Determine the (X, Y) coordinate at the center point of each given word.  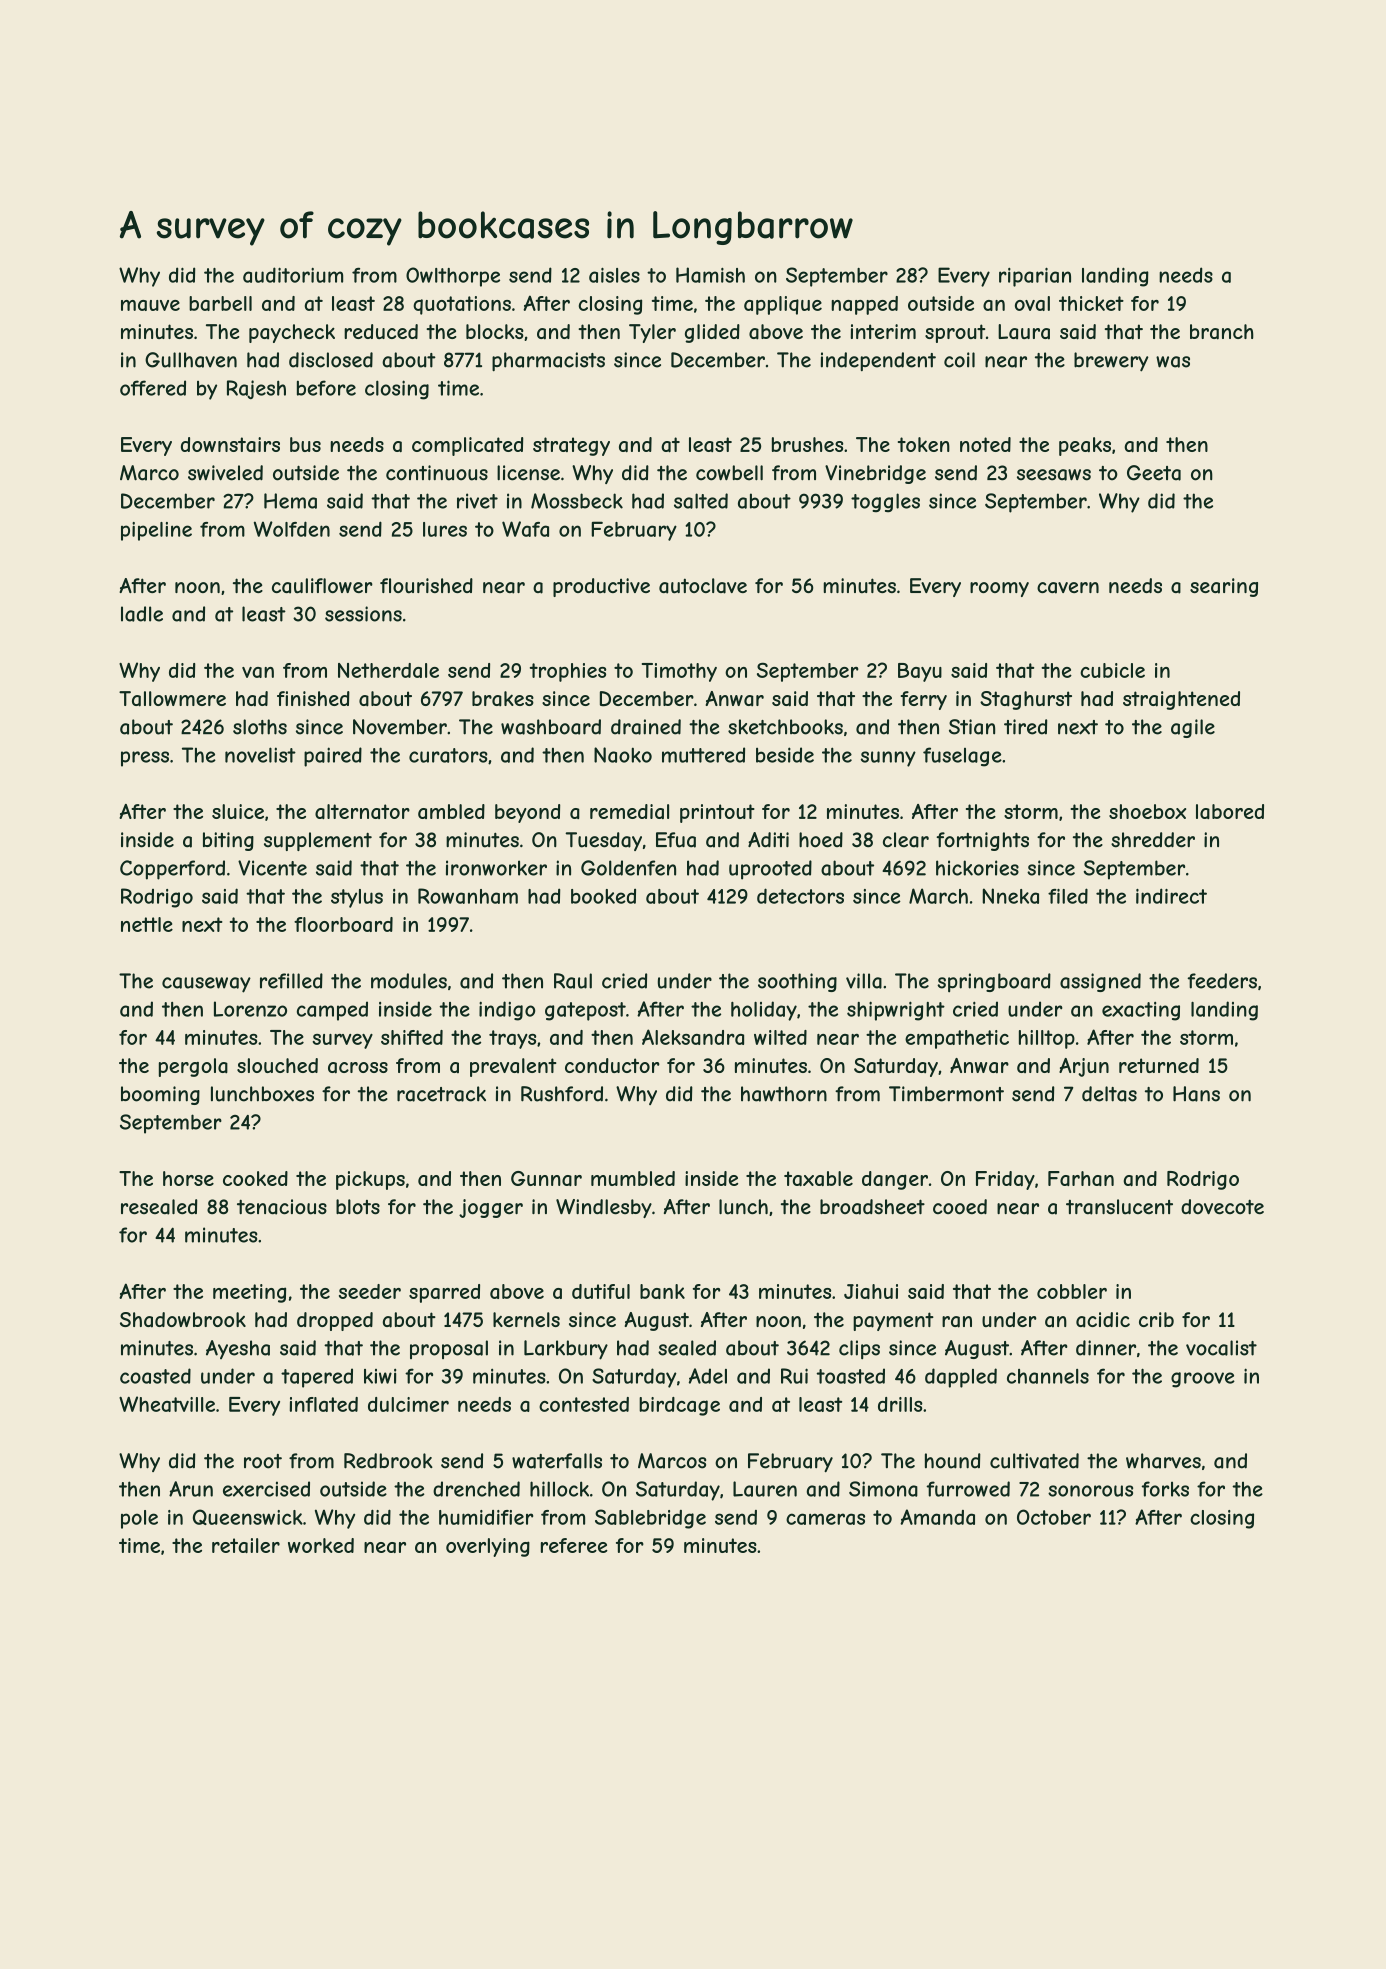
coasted (155, 1376)
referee (574, 1545)
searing (1224, 587)
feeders (1222, 981)
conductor (612, 1065)
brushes (807, 444)
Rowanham (468, 896)
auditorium (293, 275)
